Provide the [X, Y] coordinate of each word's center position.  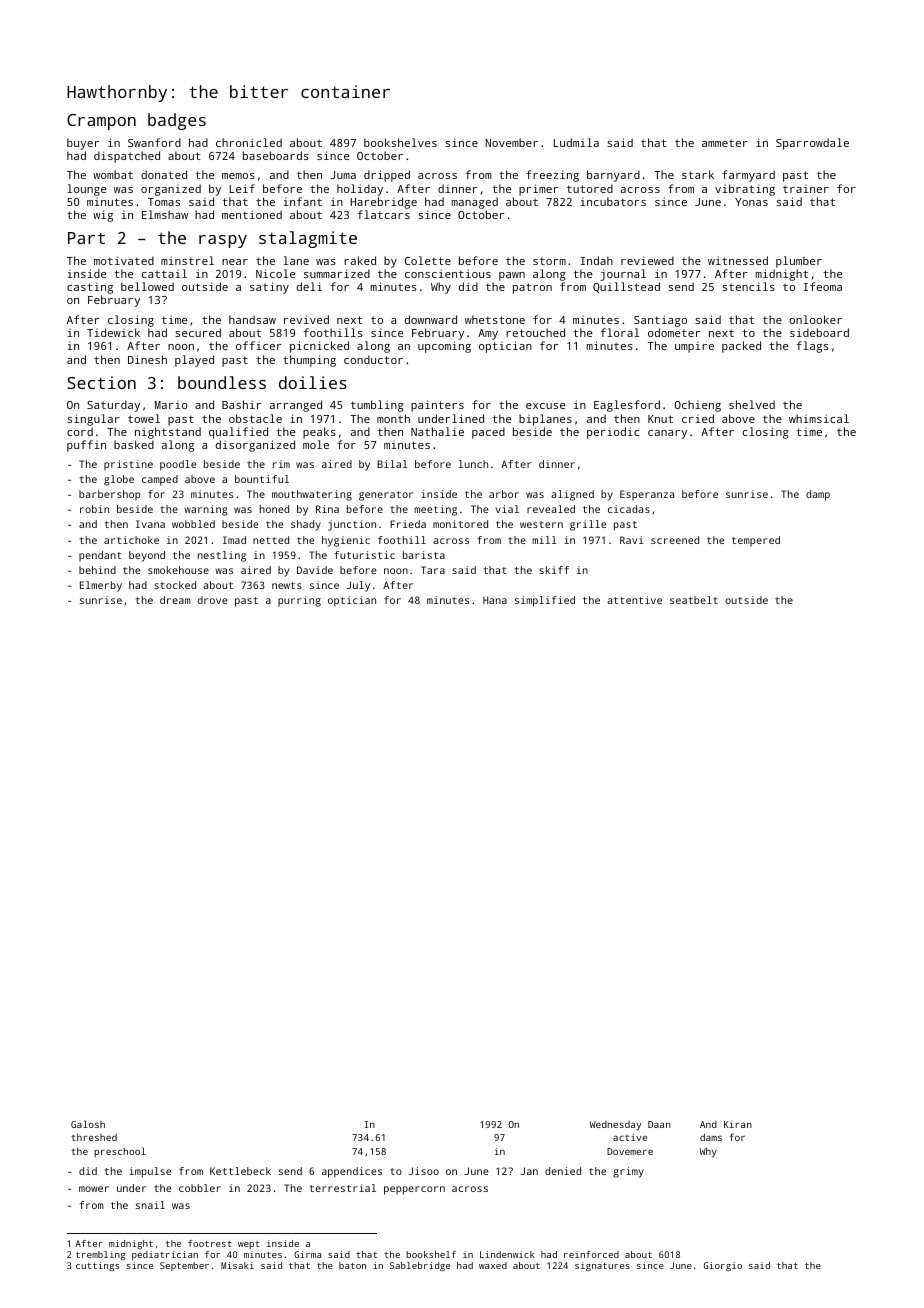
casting [90, 288]
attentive [634, 600]
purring [299, 601]
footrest [210, 1243]
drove [212, 600]
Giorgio [723, 1266]
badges [177, 121]
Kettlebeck [240, 1171]
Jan [529, 1171]
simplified [545, 601]
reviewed [647, 260]
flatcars [384, 214]
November [511, 142]
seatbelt [694, 600]
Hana [495, 600]
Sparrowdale [812, 144]
